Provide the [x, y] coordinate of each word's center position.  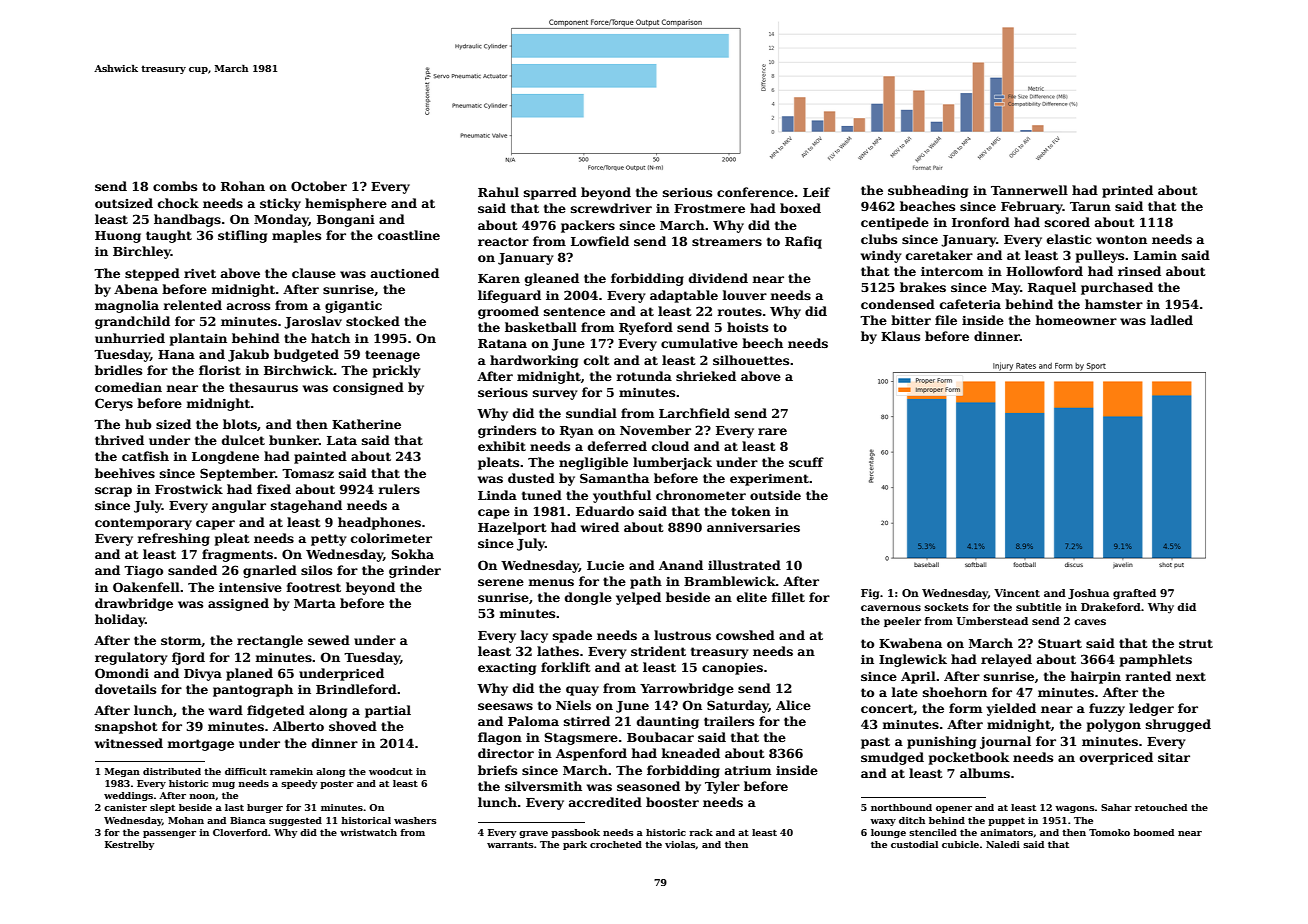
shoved [353, 726]
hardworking [534, 361]
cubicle [960, 844]
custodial [914, 844]
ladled [1171, 320]
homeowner [1076, 320]
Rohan [243, 186]
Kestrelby [129, 845]
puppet [1006, 821]
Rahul [498, 192]
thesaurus [263, 387]
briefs [497, 770]
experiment [769, 480]
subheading [928, 191]
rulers [399, 489]
